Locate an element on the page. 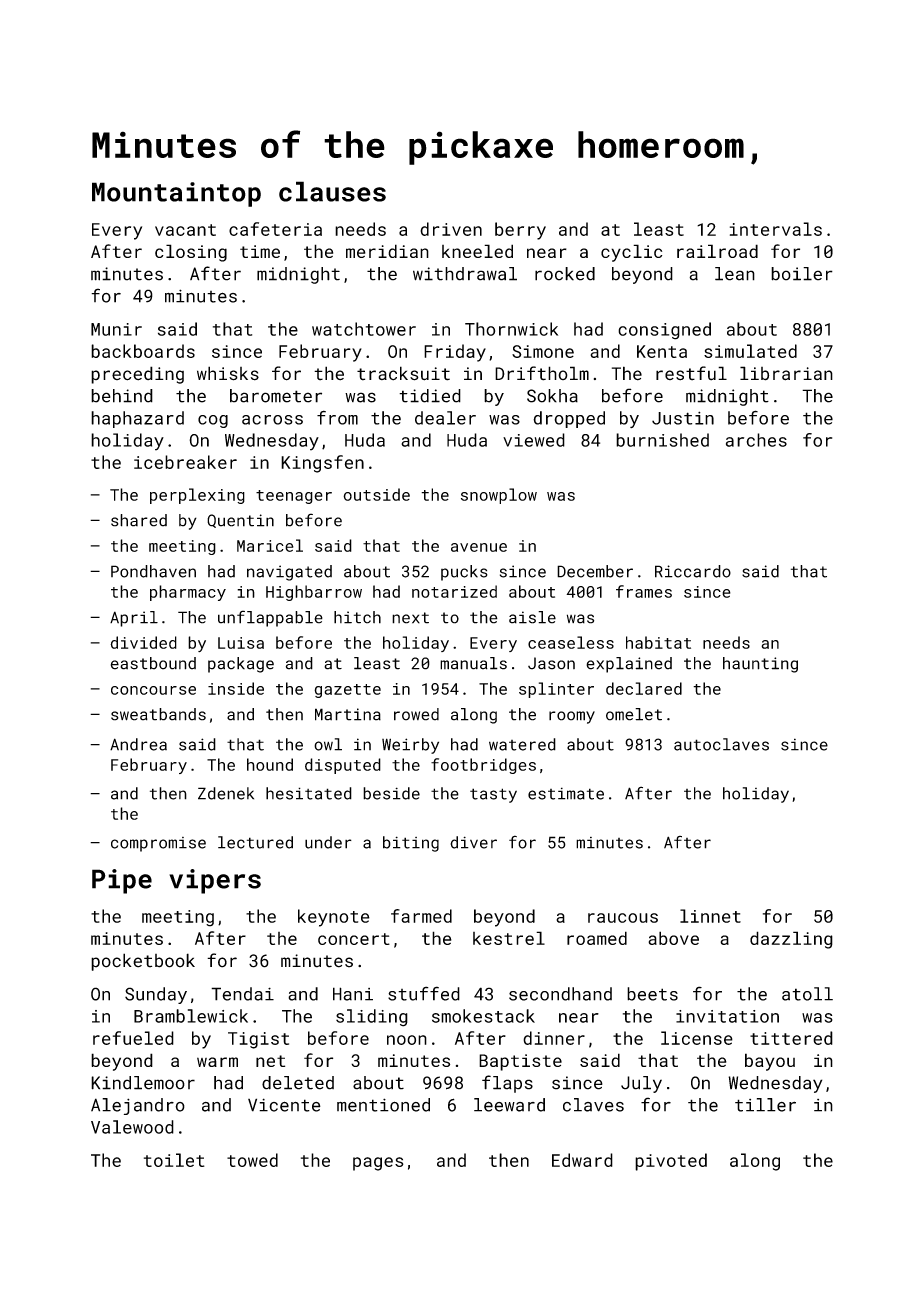  arches is located at coordinates (756, 440).
